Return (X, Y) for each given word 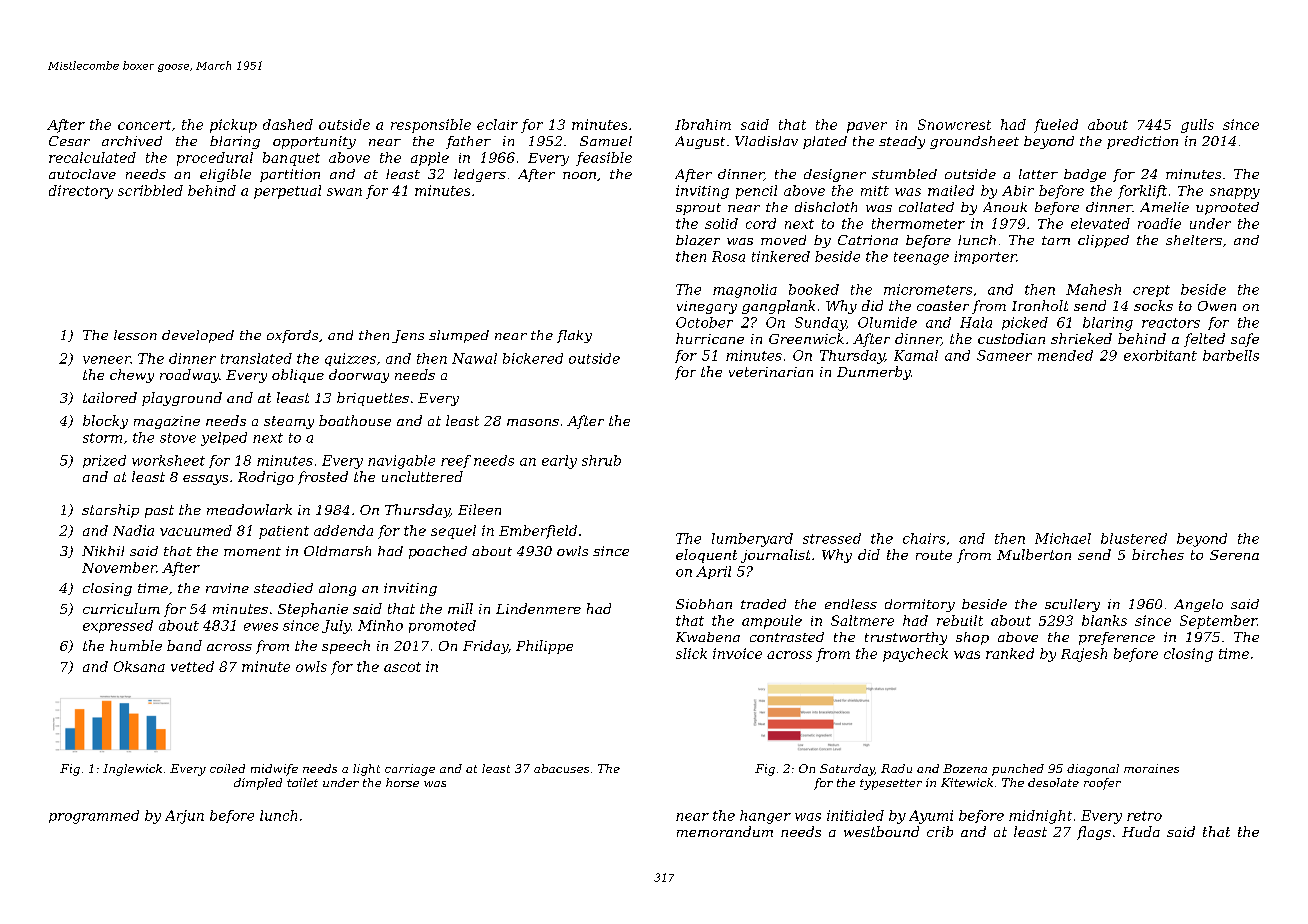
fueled (1056, 126)
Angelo (1198, 605)
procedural (215, 159)
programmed (94, 817)
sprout (698, 209)
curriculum (121, 608)
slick (691, 653)
